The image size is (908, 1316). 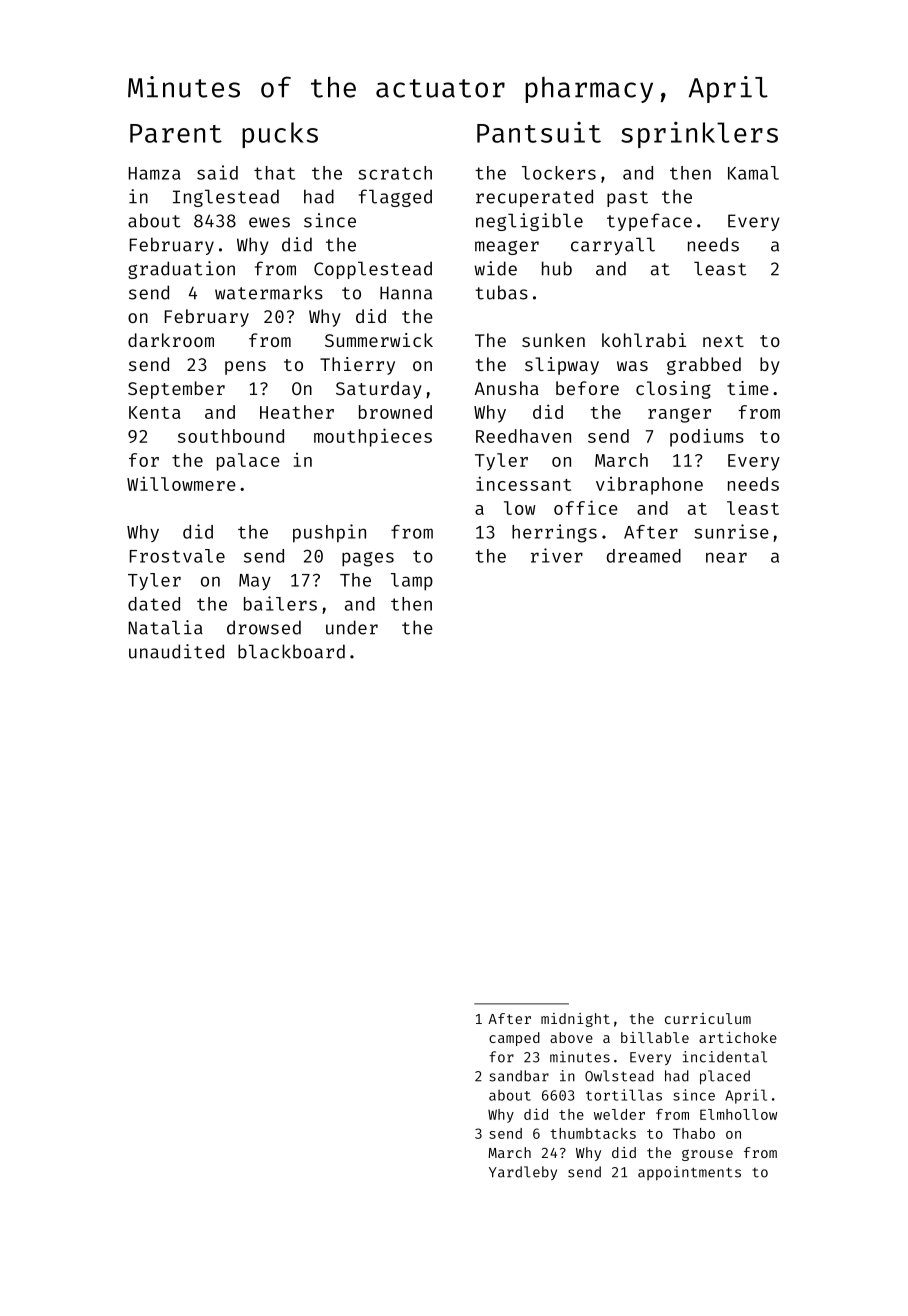 I want to click on dreamed, so click(x=644, y=556).
